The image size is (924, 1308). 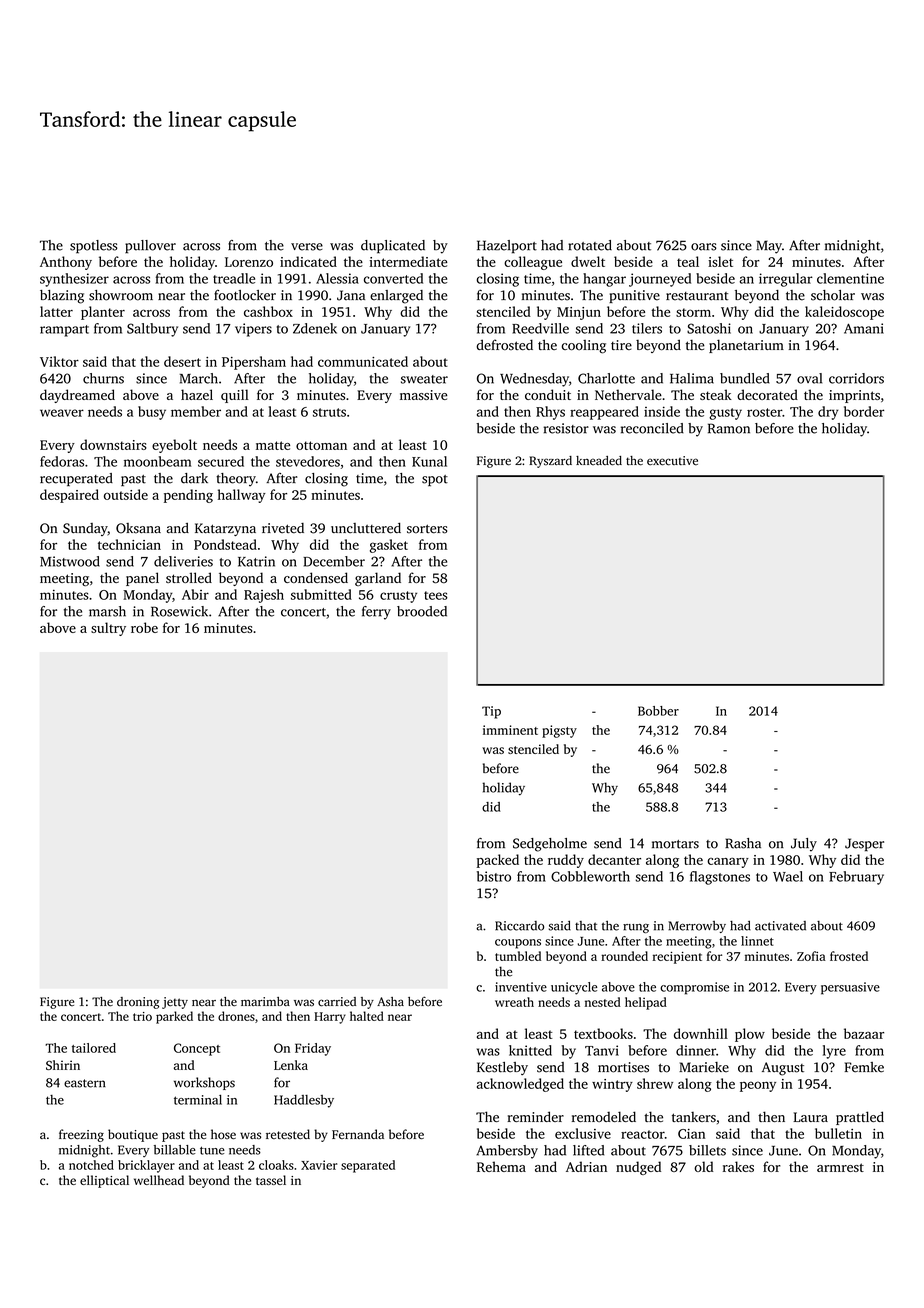 I want to click on separated, so click(x=368, y=1166).
